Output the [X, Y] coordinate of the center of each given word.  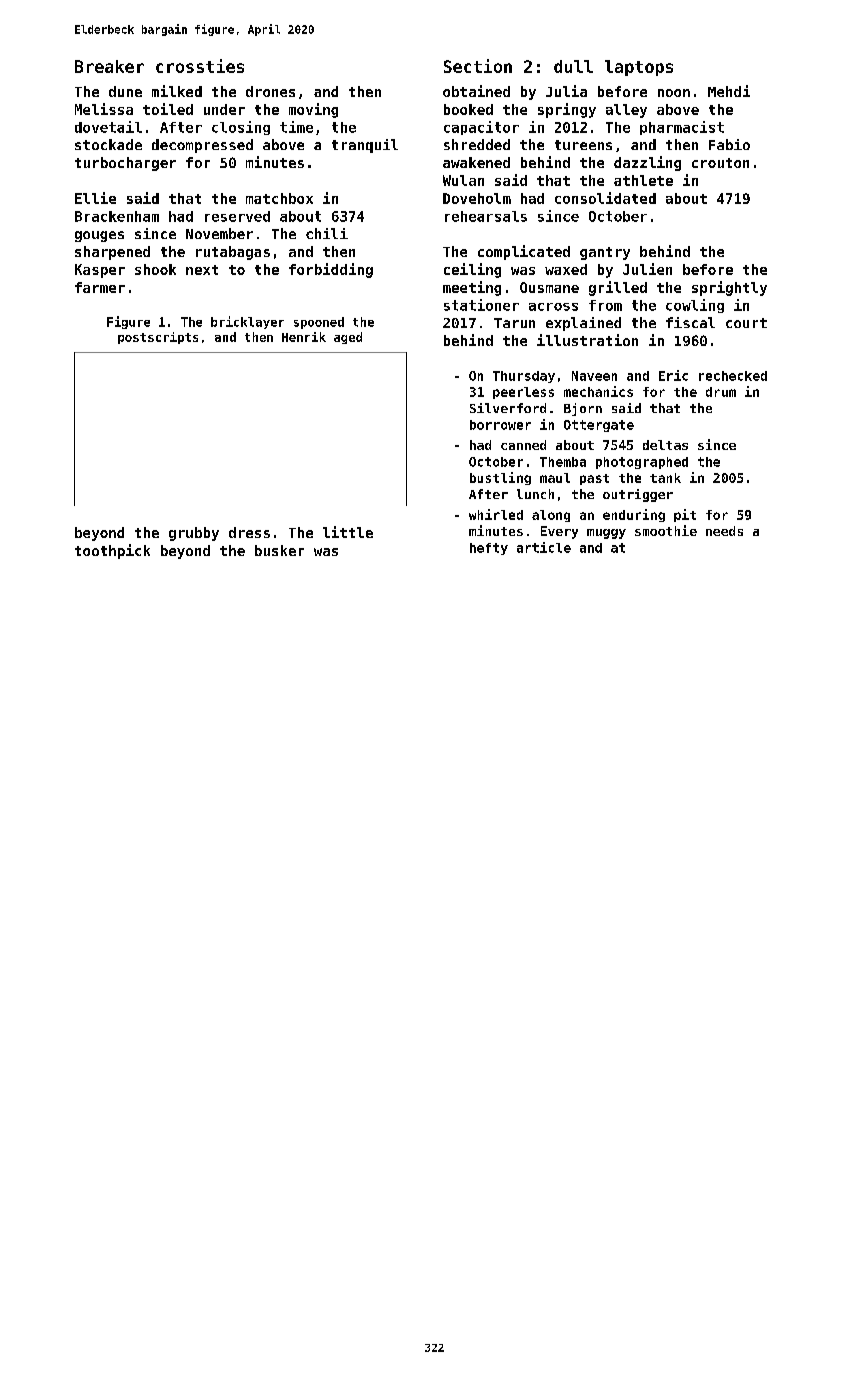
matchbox [279, 198]
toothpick [112, 551]
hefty [489, 549]
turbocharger [125, 164]
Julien [647, 269]
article [544, 547]
